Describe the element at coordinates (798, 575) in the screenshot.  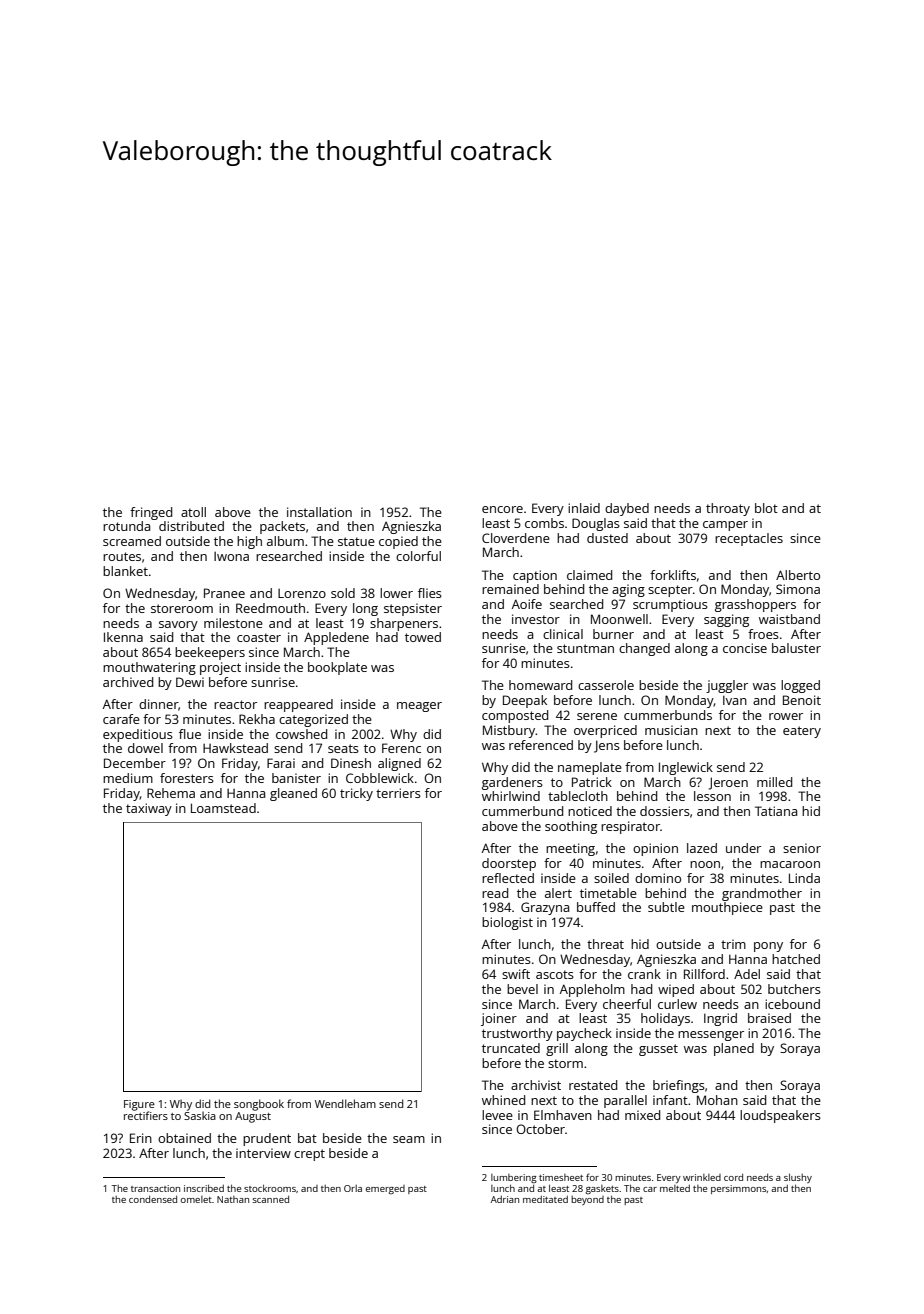
I see `Alberto` at that location.
